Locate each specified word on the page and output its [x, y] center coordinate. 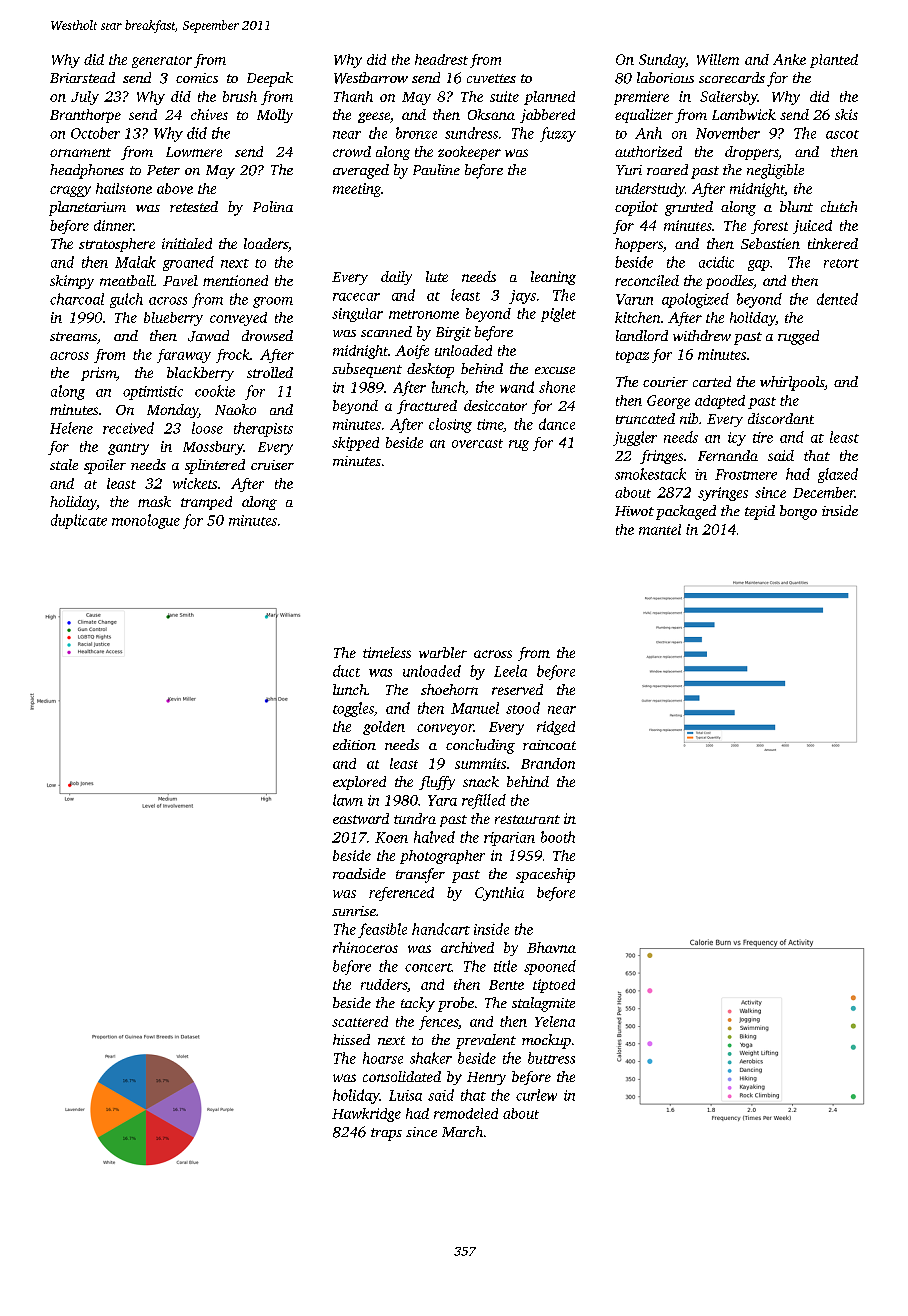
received [128, 428]
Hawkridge [366, 1115]
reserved [517, 689]
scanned [386, 331]
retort [841, 263]
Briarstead [82, 77]
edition [354, 744]
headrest [441, 59]
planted [834, 61]
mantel [660, 529]
